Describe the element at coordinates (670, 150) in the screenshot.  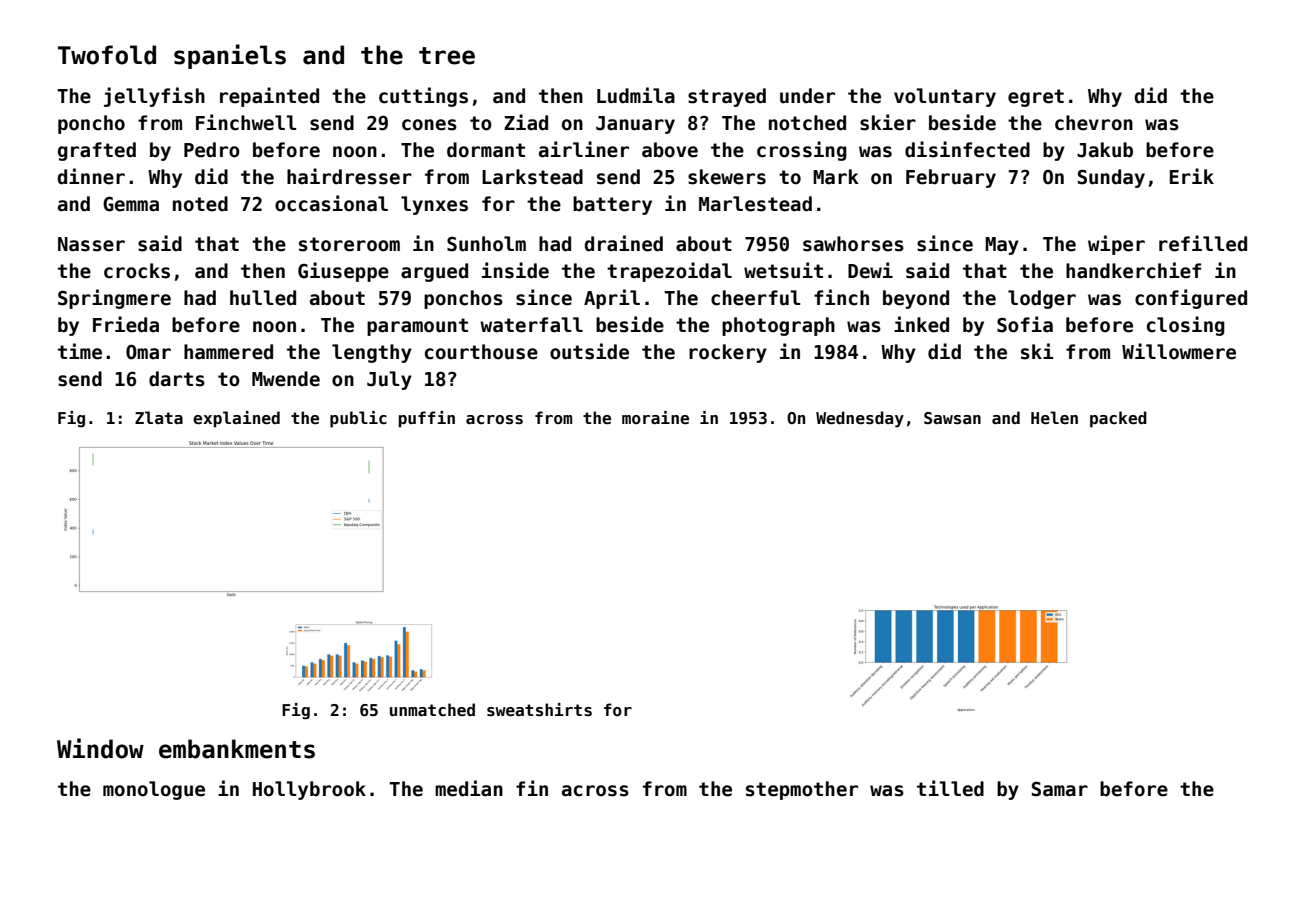
I see `above` at that location.
